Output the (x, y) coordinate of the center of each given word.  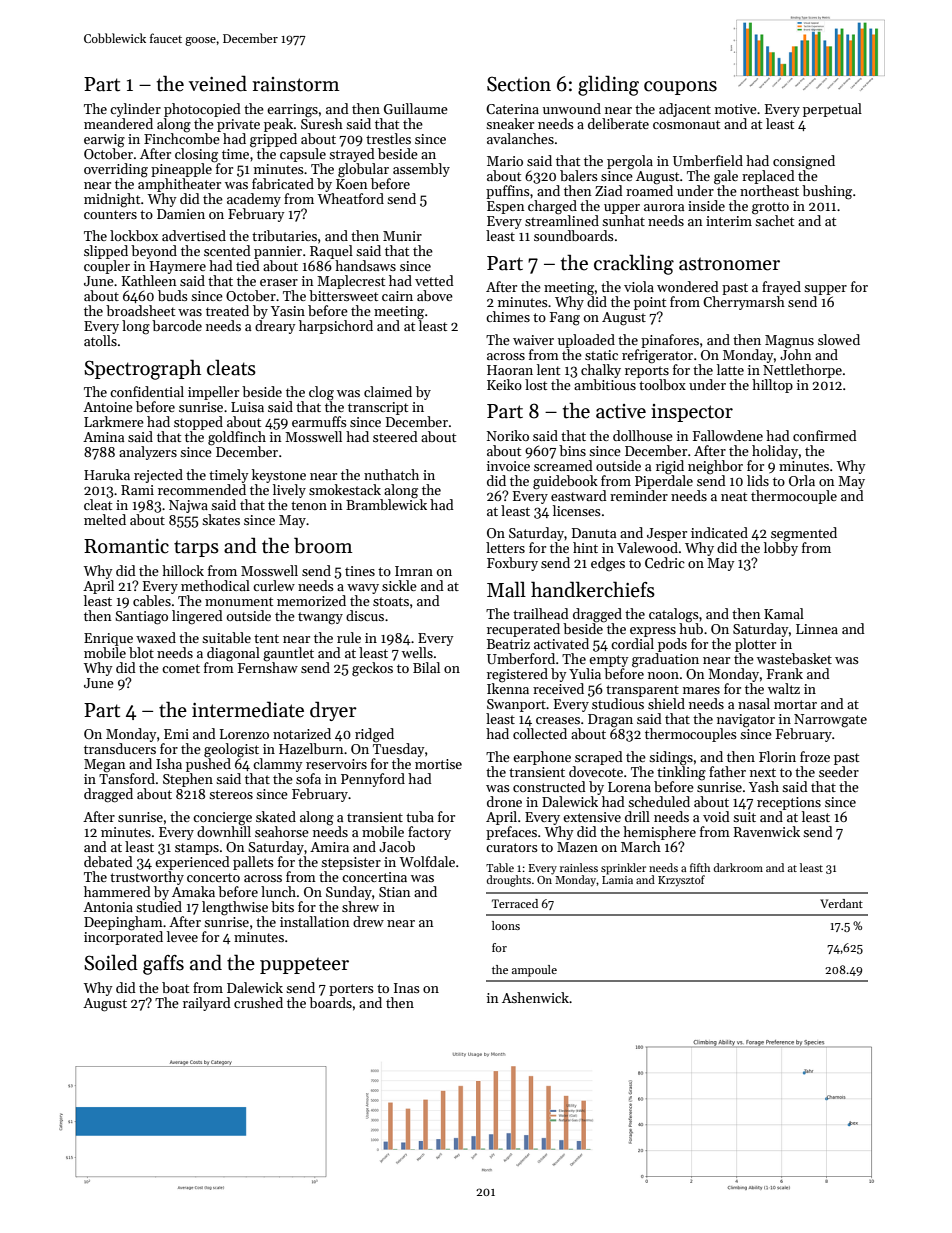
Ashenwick (535, 997)
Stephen (188, 780)
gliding (608, 85)
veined (218, 83)
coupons (680, 88)
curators (512, 847)
